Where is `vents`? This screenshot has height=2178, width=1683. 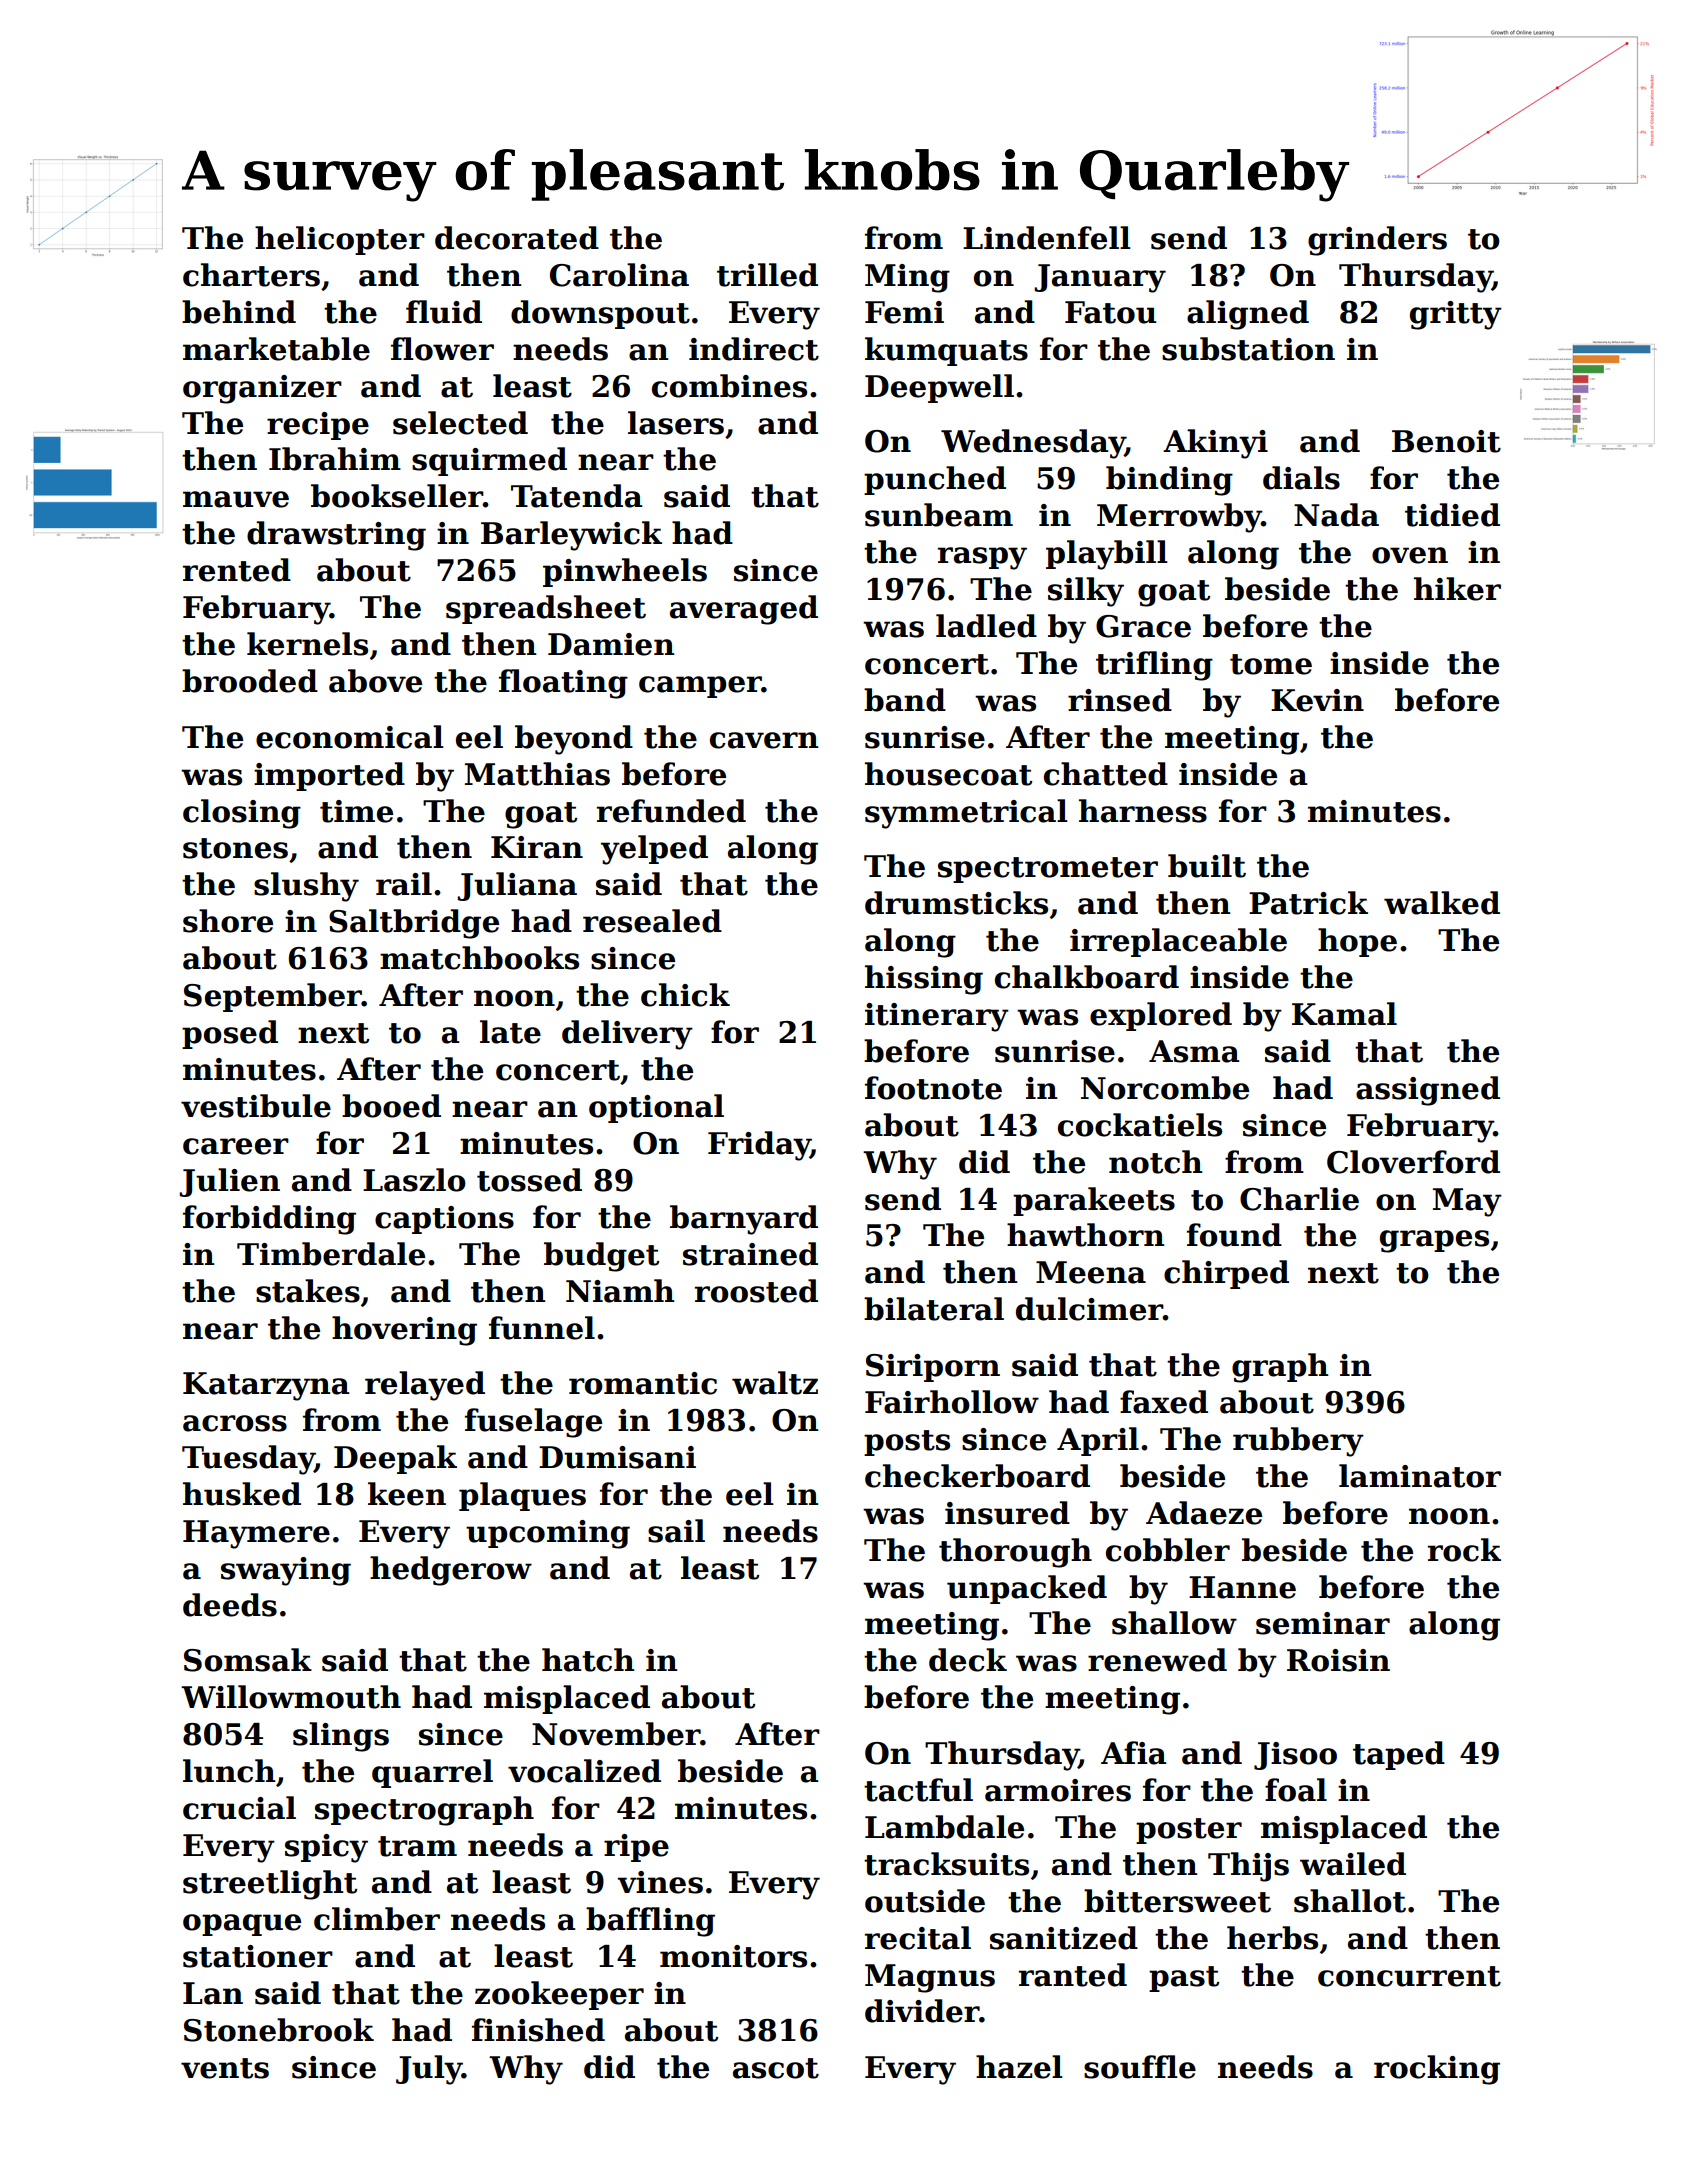 vents is located at coordinates (225, 2068).
